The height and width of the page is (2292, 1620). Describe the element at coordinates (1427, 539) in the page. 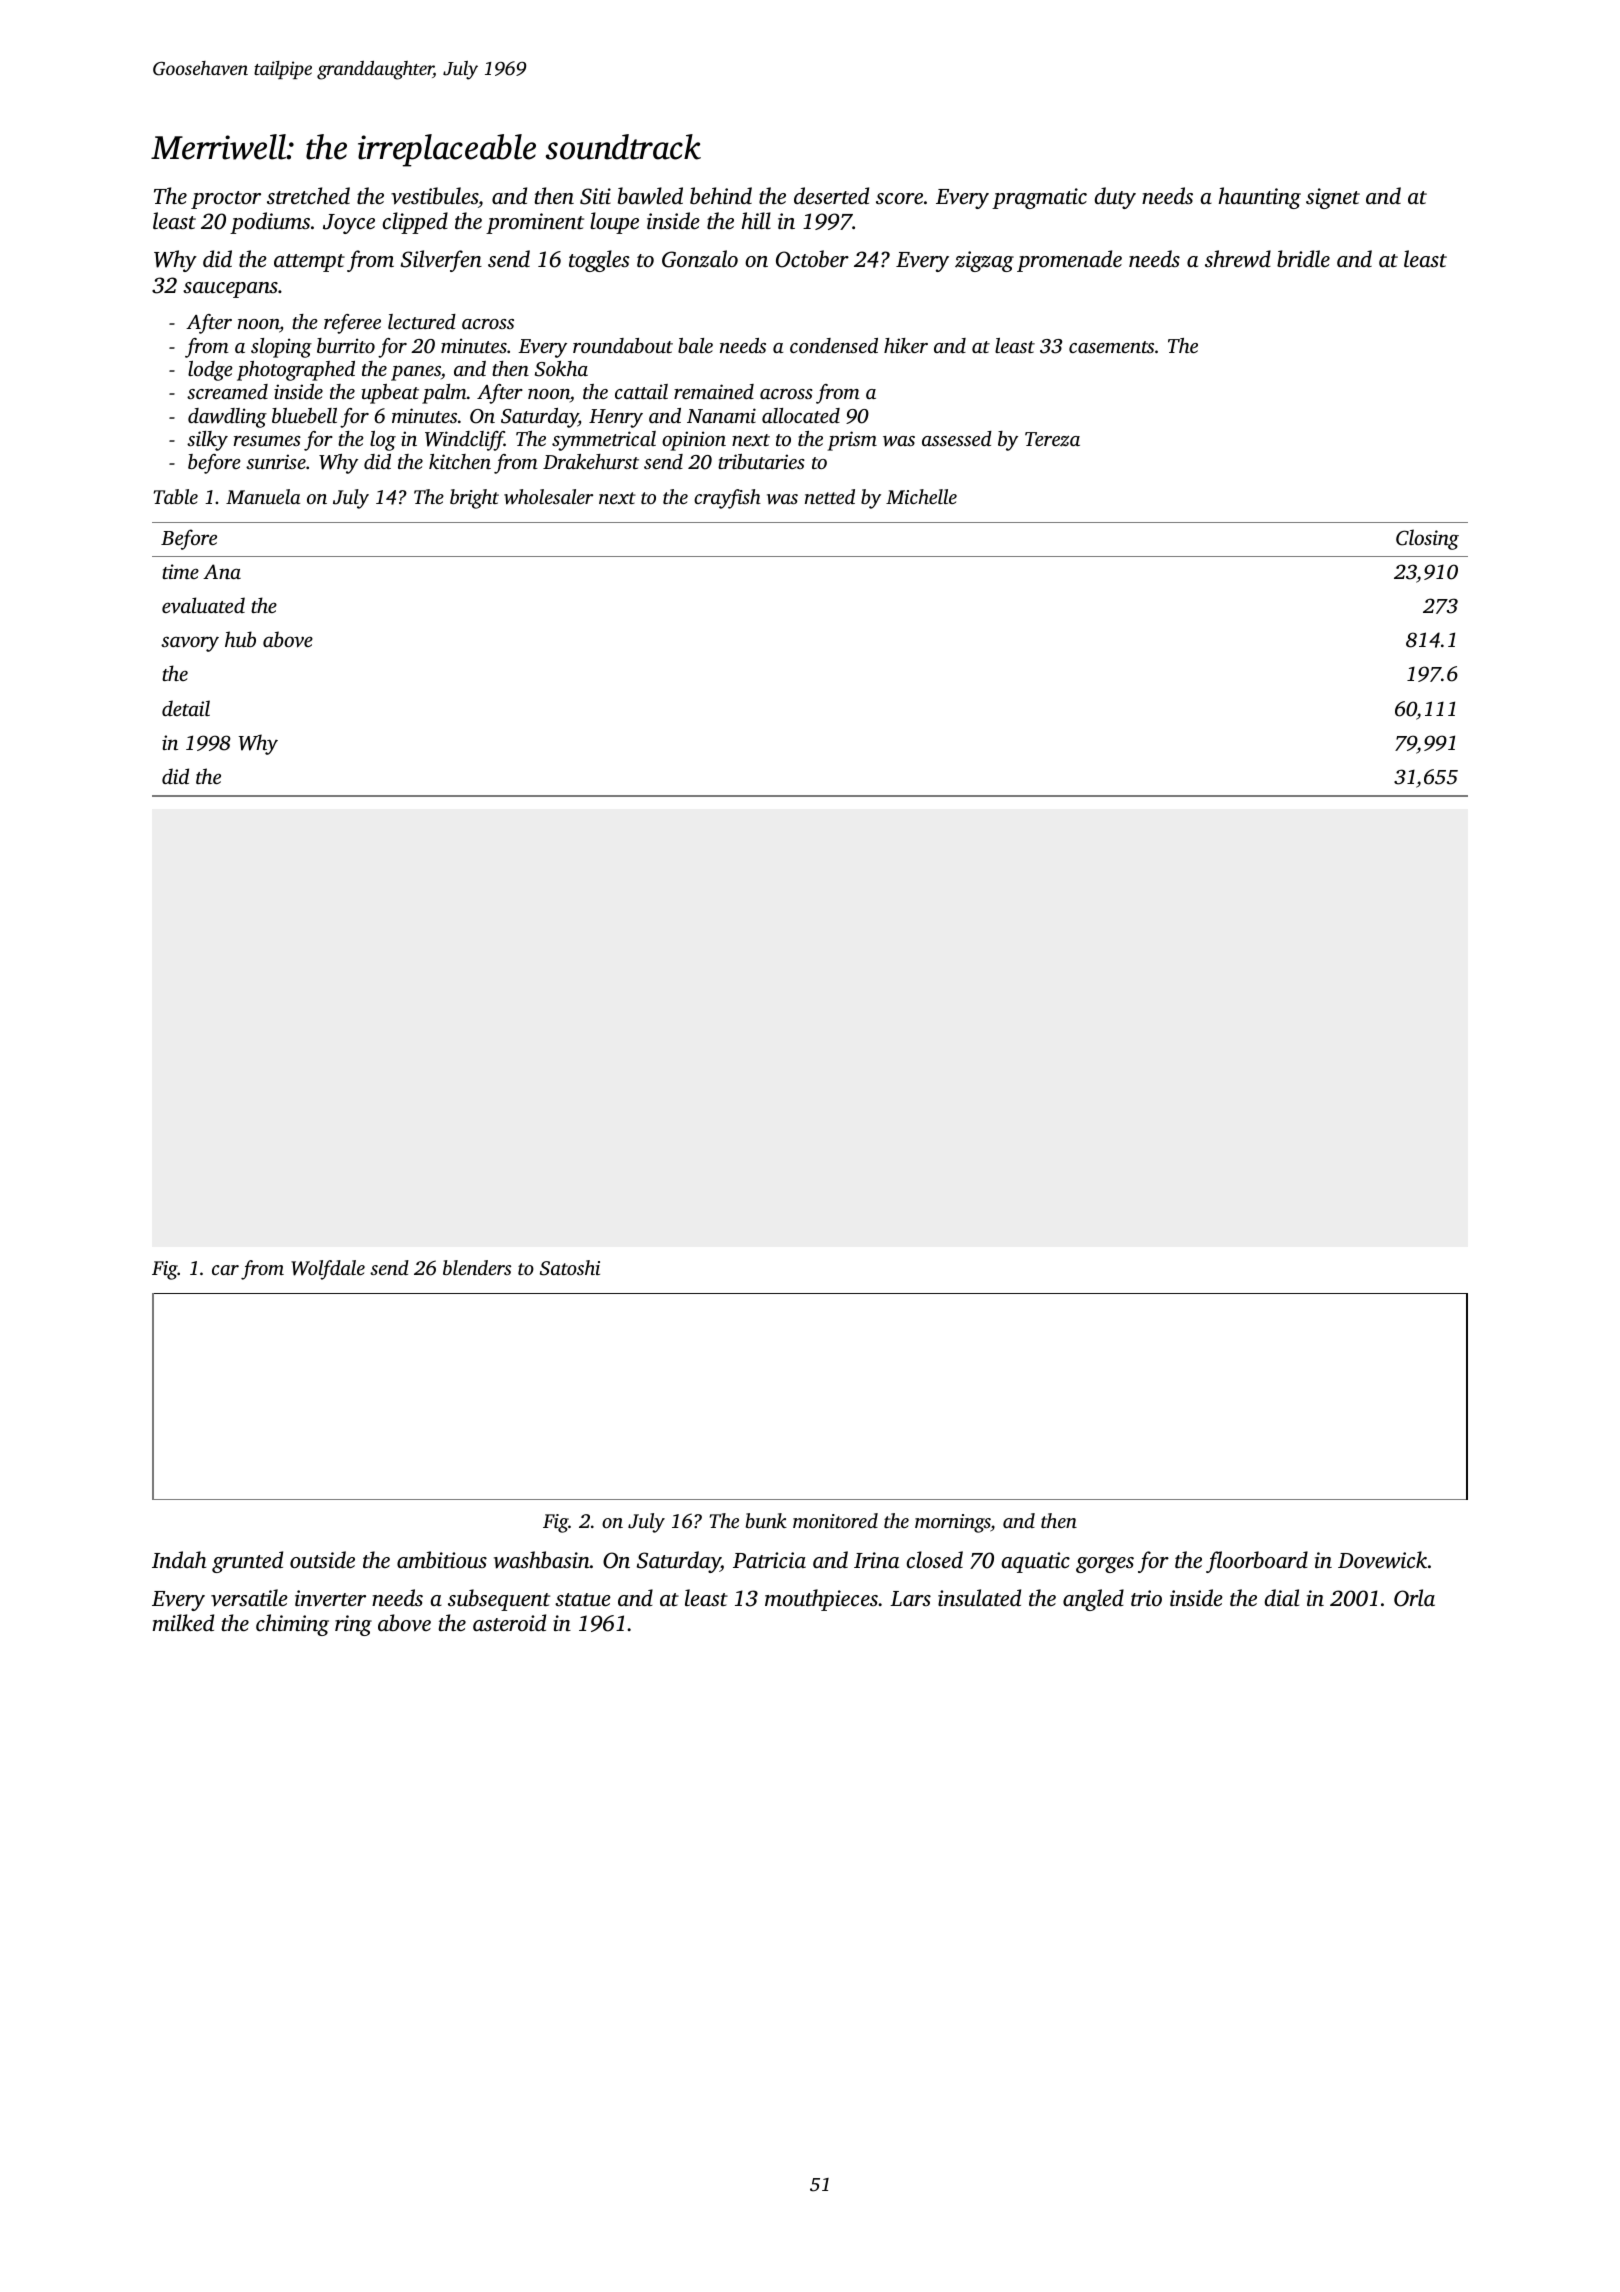

I see `Closing` at that location.
